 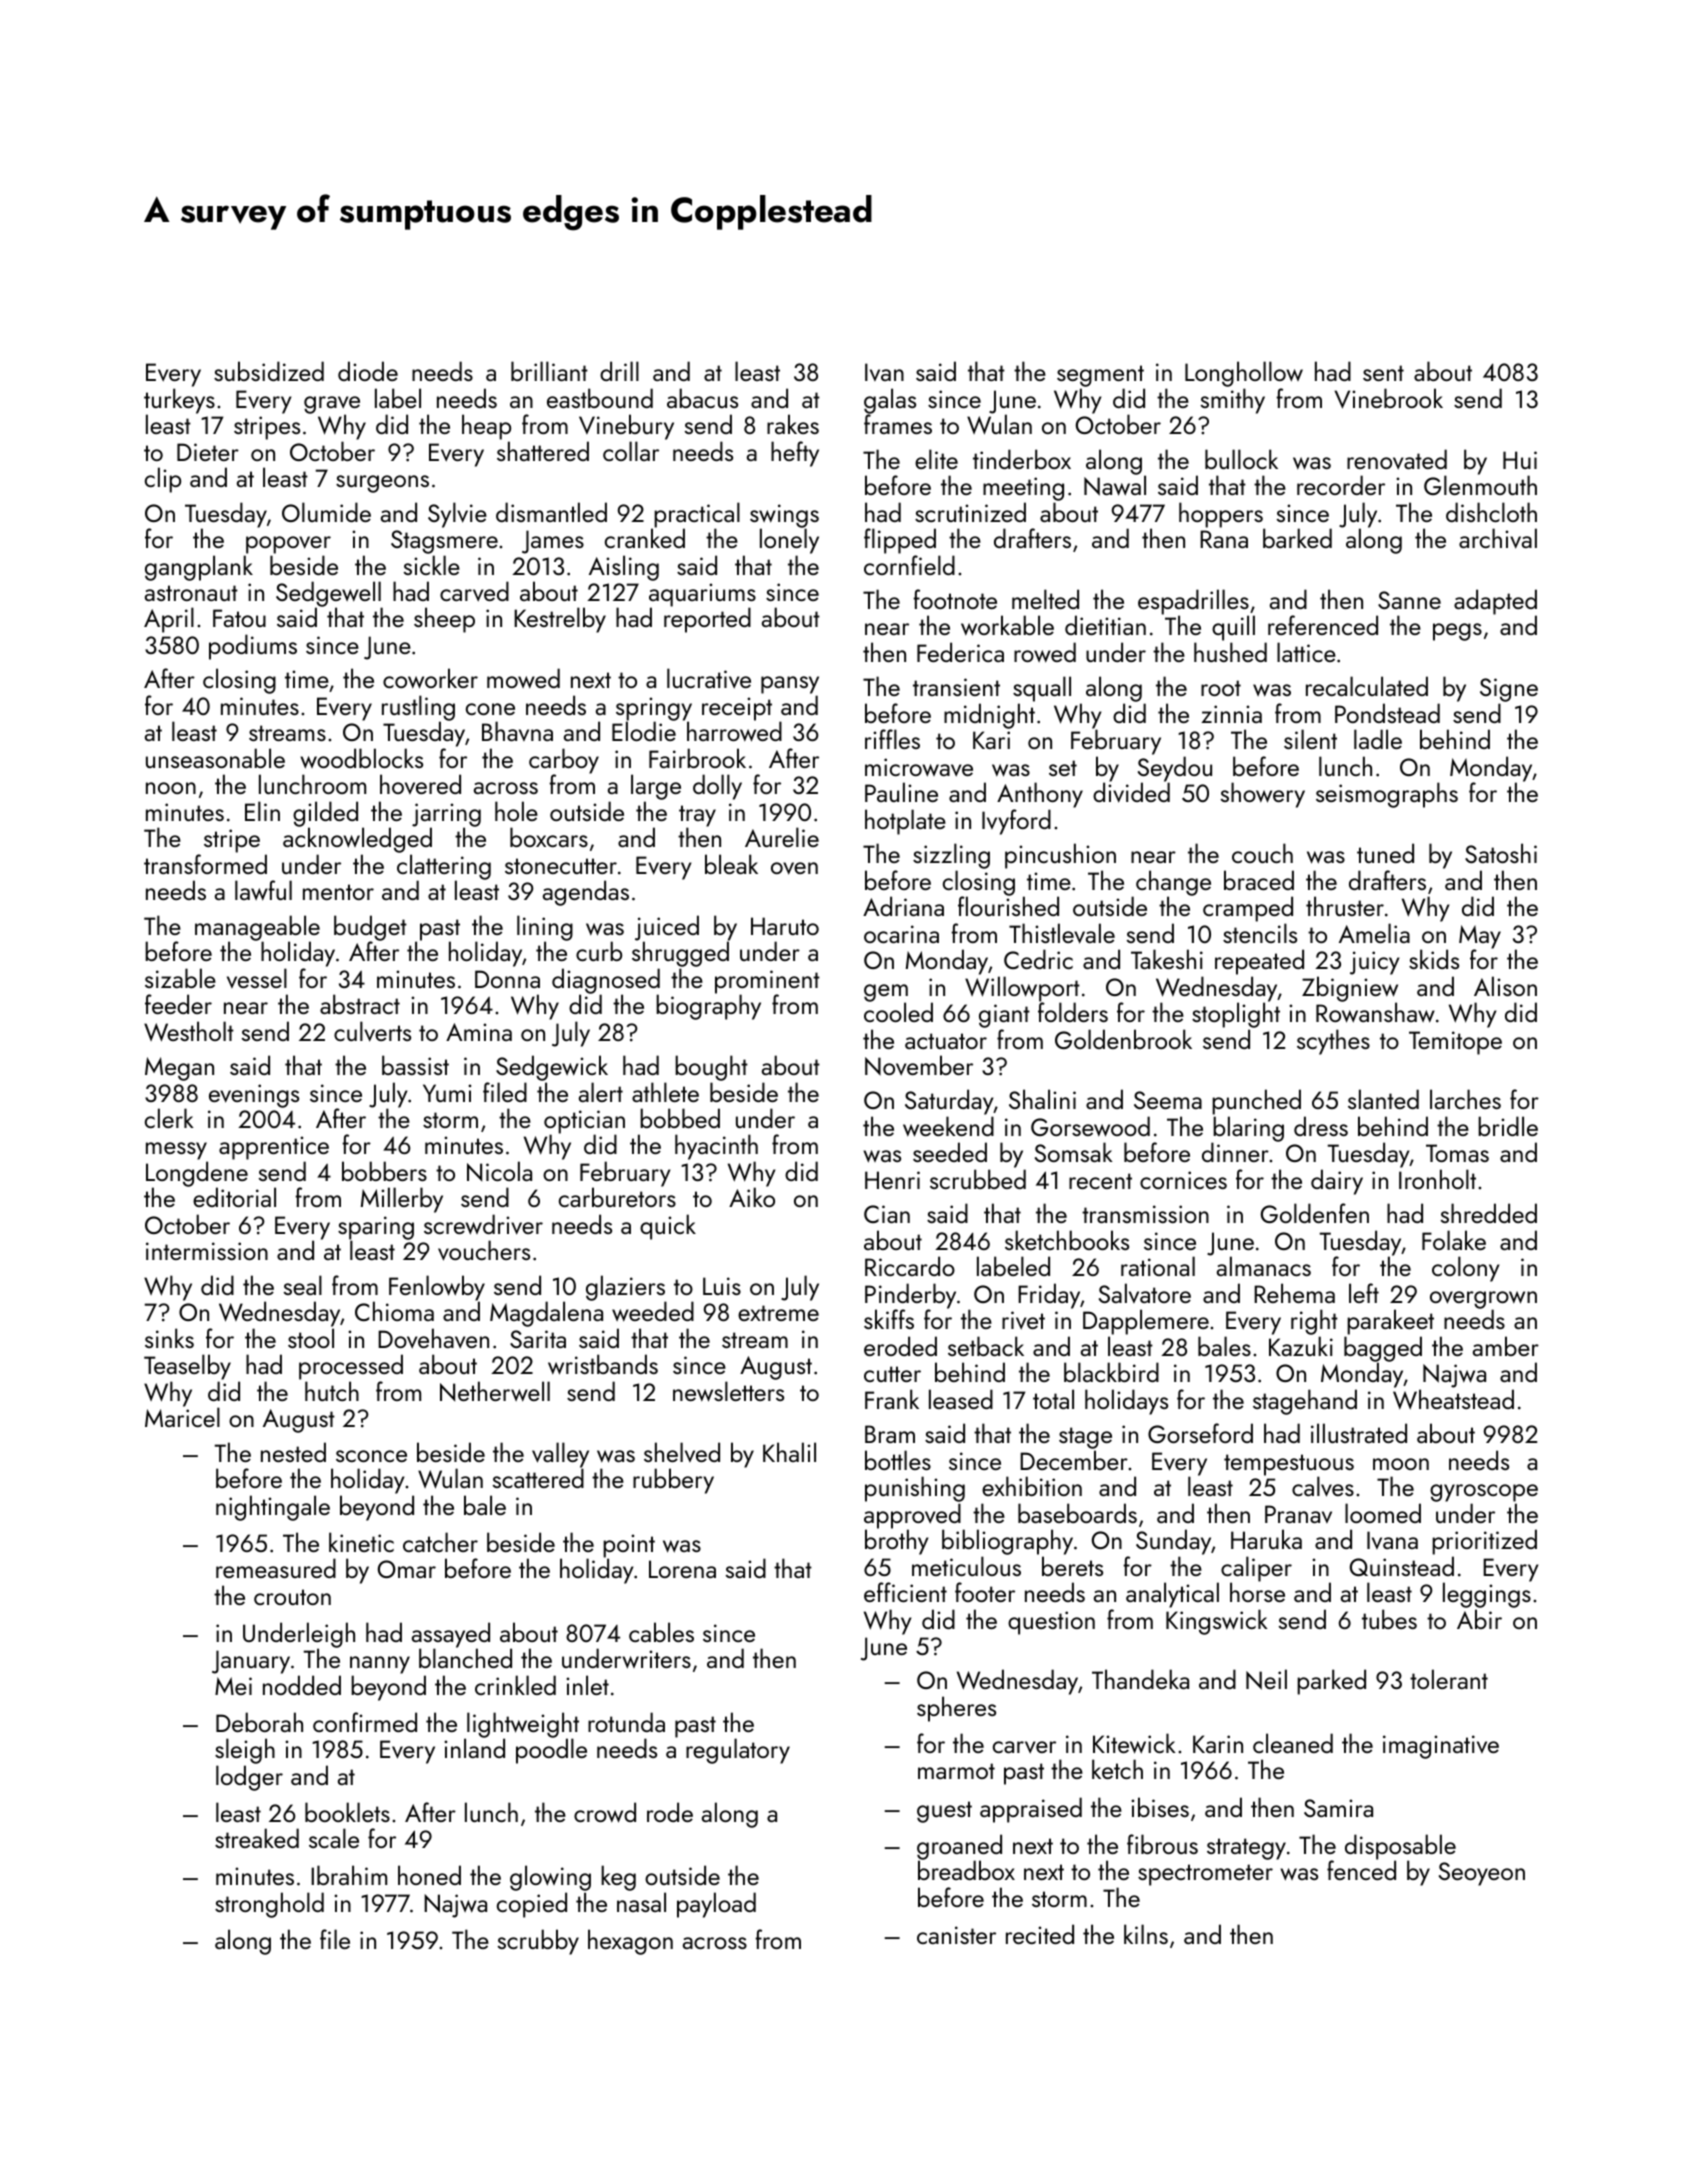 What do you see at coordinates (1489, 1213) in the screenshot?
I see `shredded` at bounding box center [1489, 1213].
